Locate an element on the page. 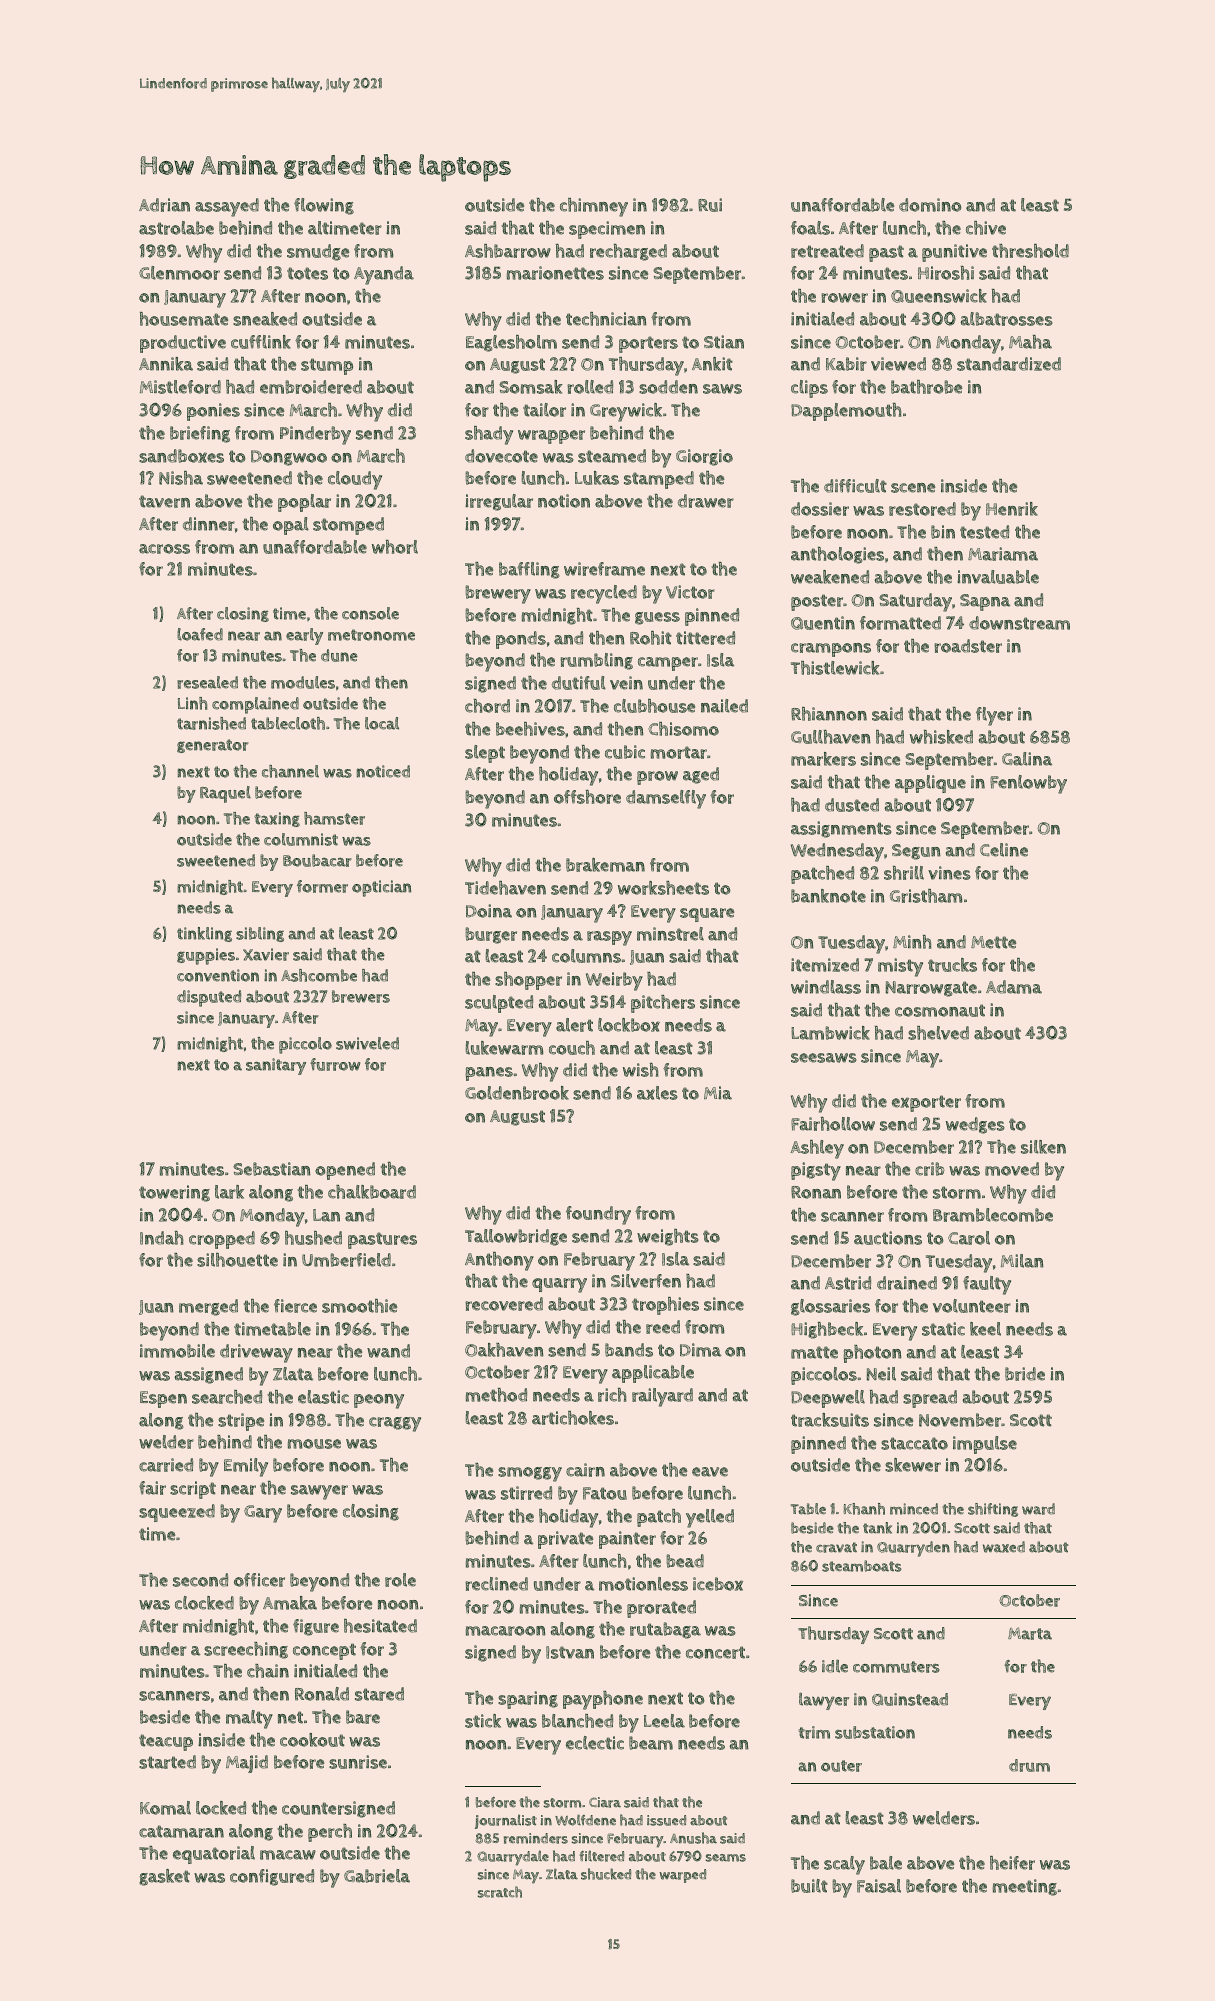  Rui is located at coordinates (710, 205).
